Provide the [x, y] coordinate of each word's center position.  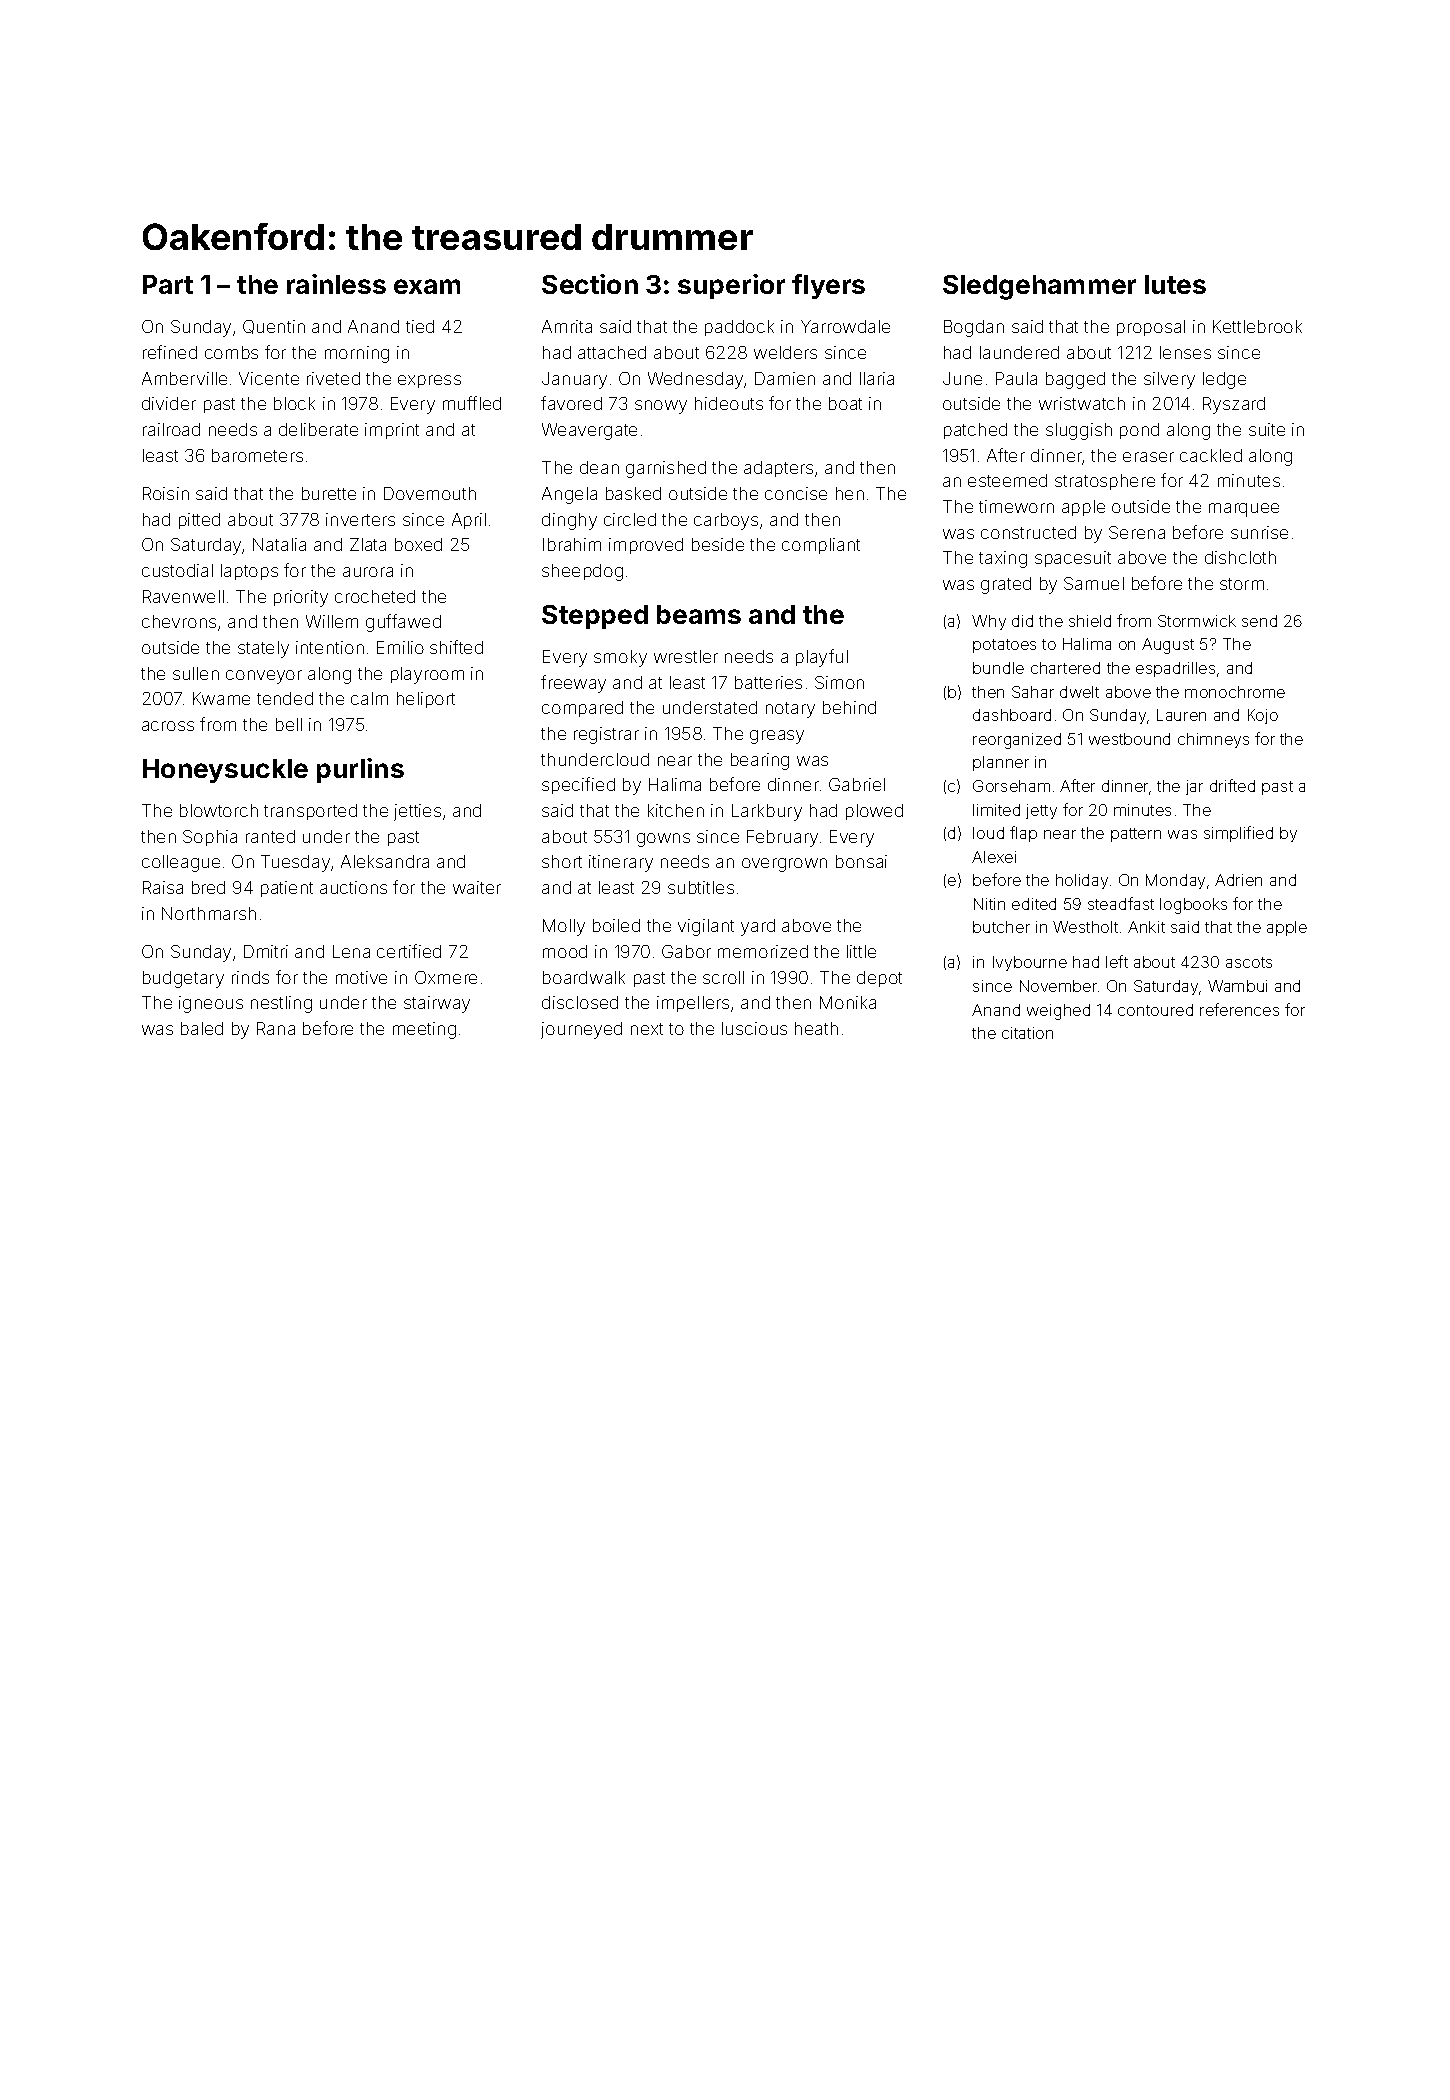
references [1239, 1009]
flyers [828, 286]
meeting [424, 1030]
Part [168, 284]
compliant [821, 546]
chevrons [179, 621]
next [647, 1029]
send [1259, 621]
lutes [1175, 284]
